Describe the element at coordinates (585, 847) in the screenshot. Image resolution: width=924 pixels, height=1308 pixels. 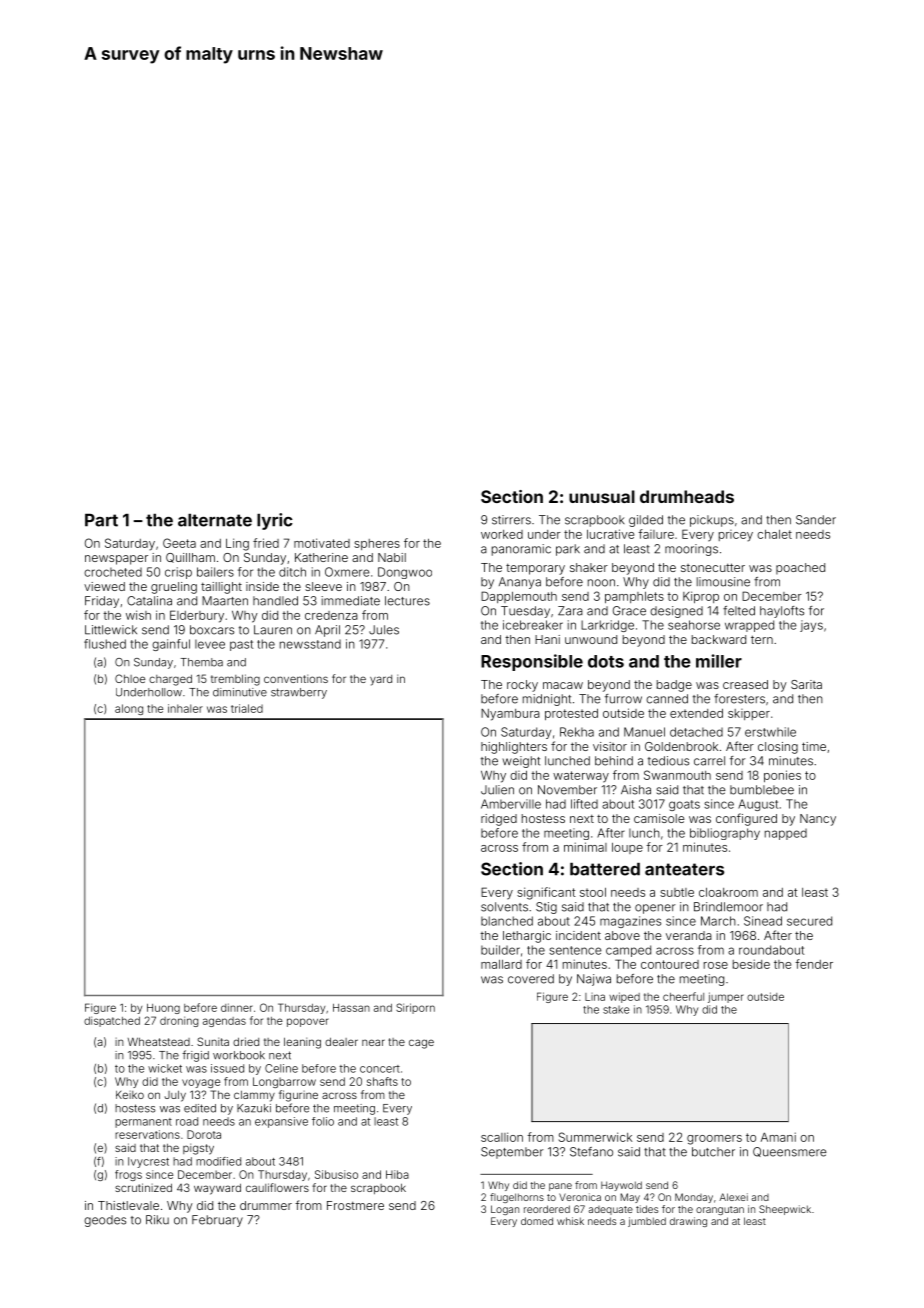
I see `minimal` at that location.
